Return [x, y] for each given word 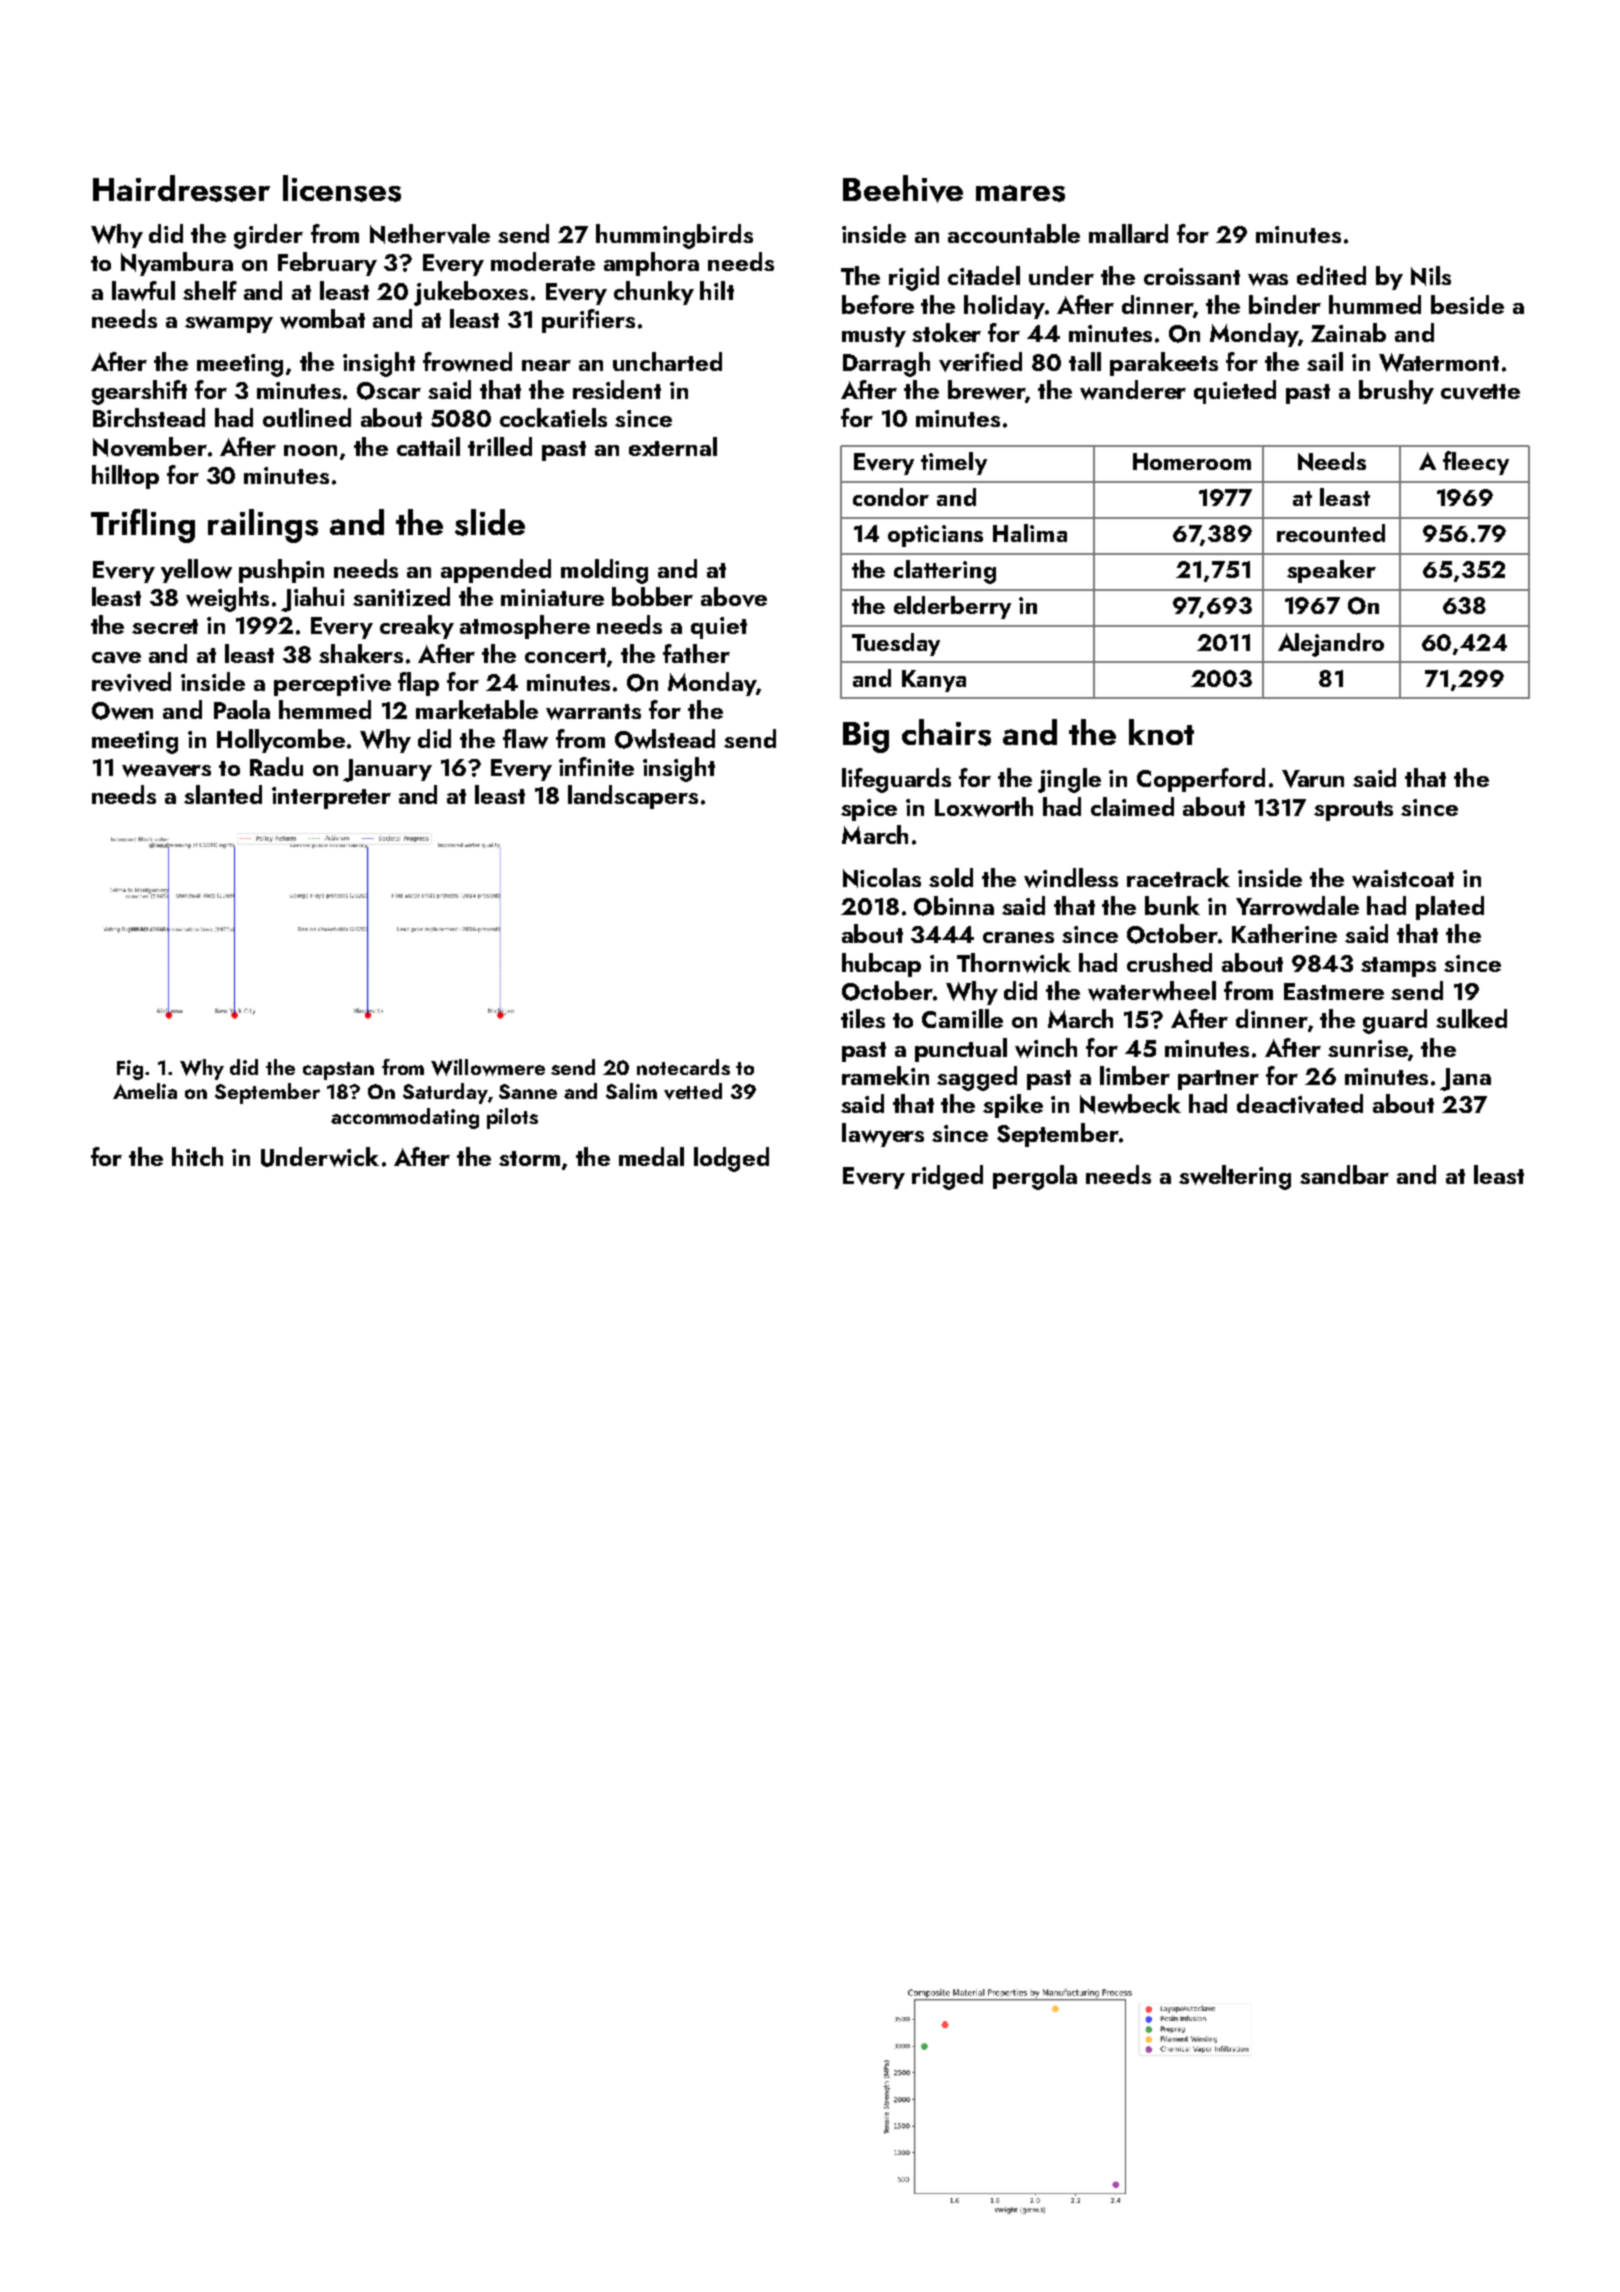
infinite [596, 766]
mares [1020, 193]
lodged [731, 1159]
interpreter [331, 798]
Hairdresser [181, 188]
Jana [1465, 1079]
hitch [197, 1156]
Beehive [903, 189]
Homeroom [1192, 461]
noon [310, 450]
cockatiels [553, 417]
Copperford [1201, 780]
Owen [122, 711]
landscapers [633, 797]
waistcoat [1403, 879]
